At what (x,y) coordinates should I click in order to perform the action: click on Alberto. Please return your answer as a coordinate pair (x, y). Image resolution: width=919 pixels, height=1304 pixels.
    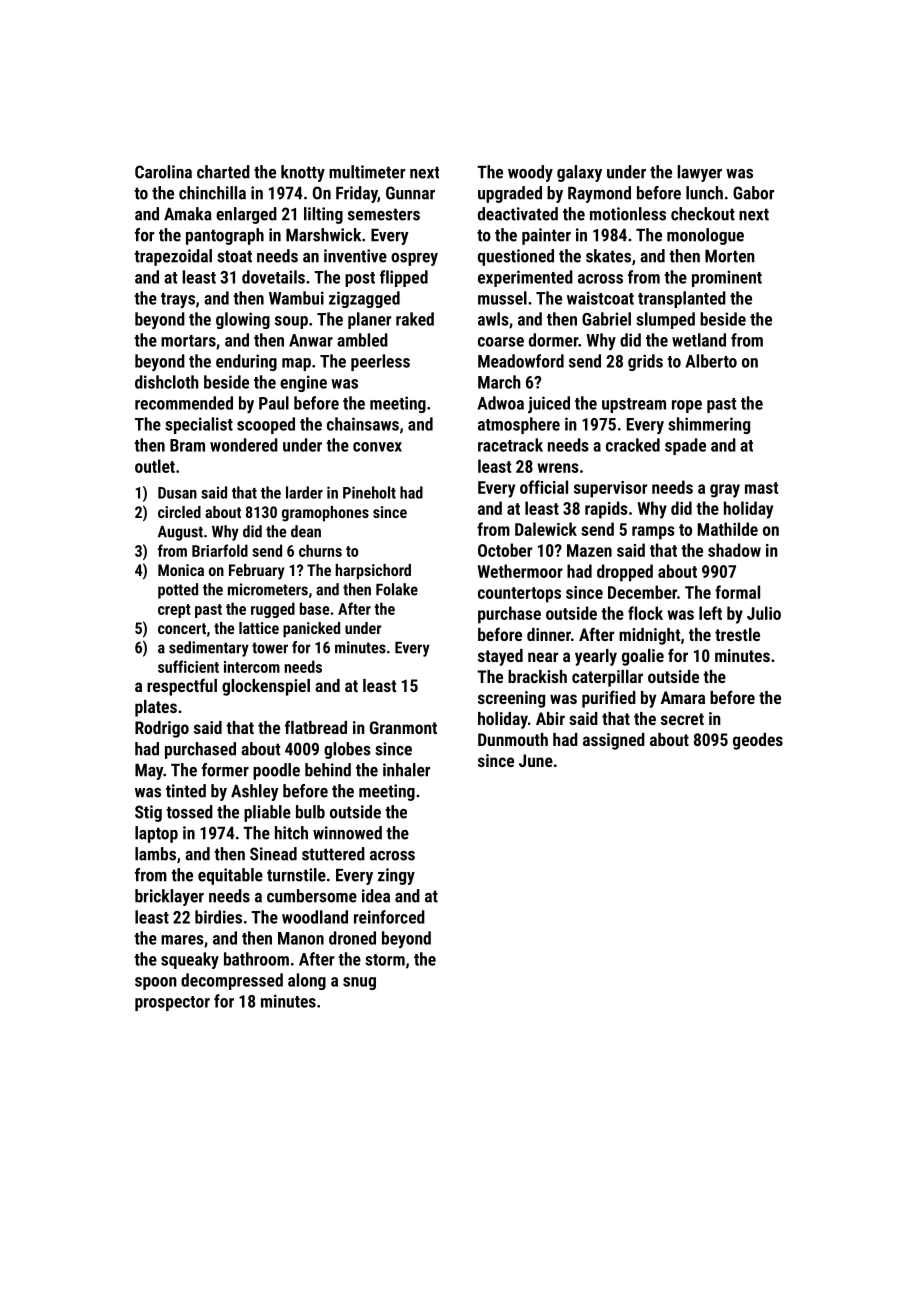
    Looking at the image, I should click on (711, 361).
